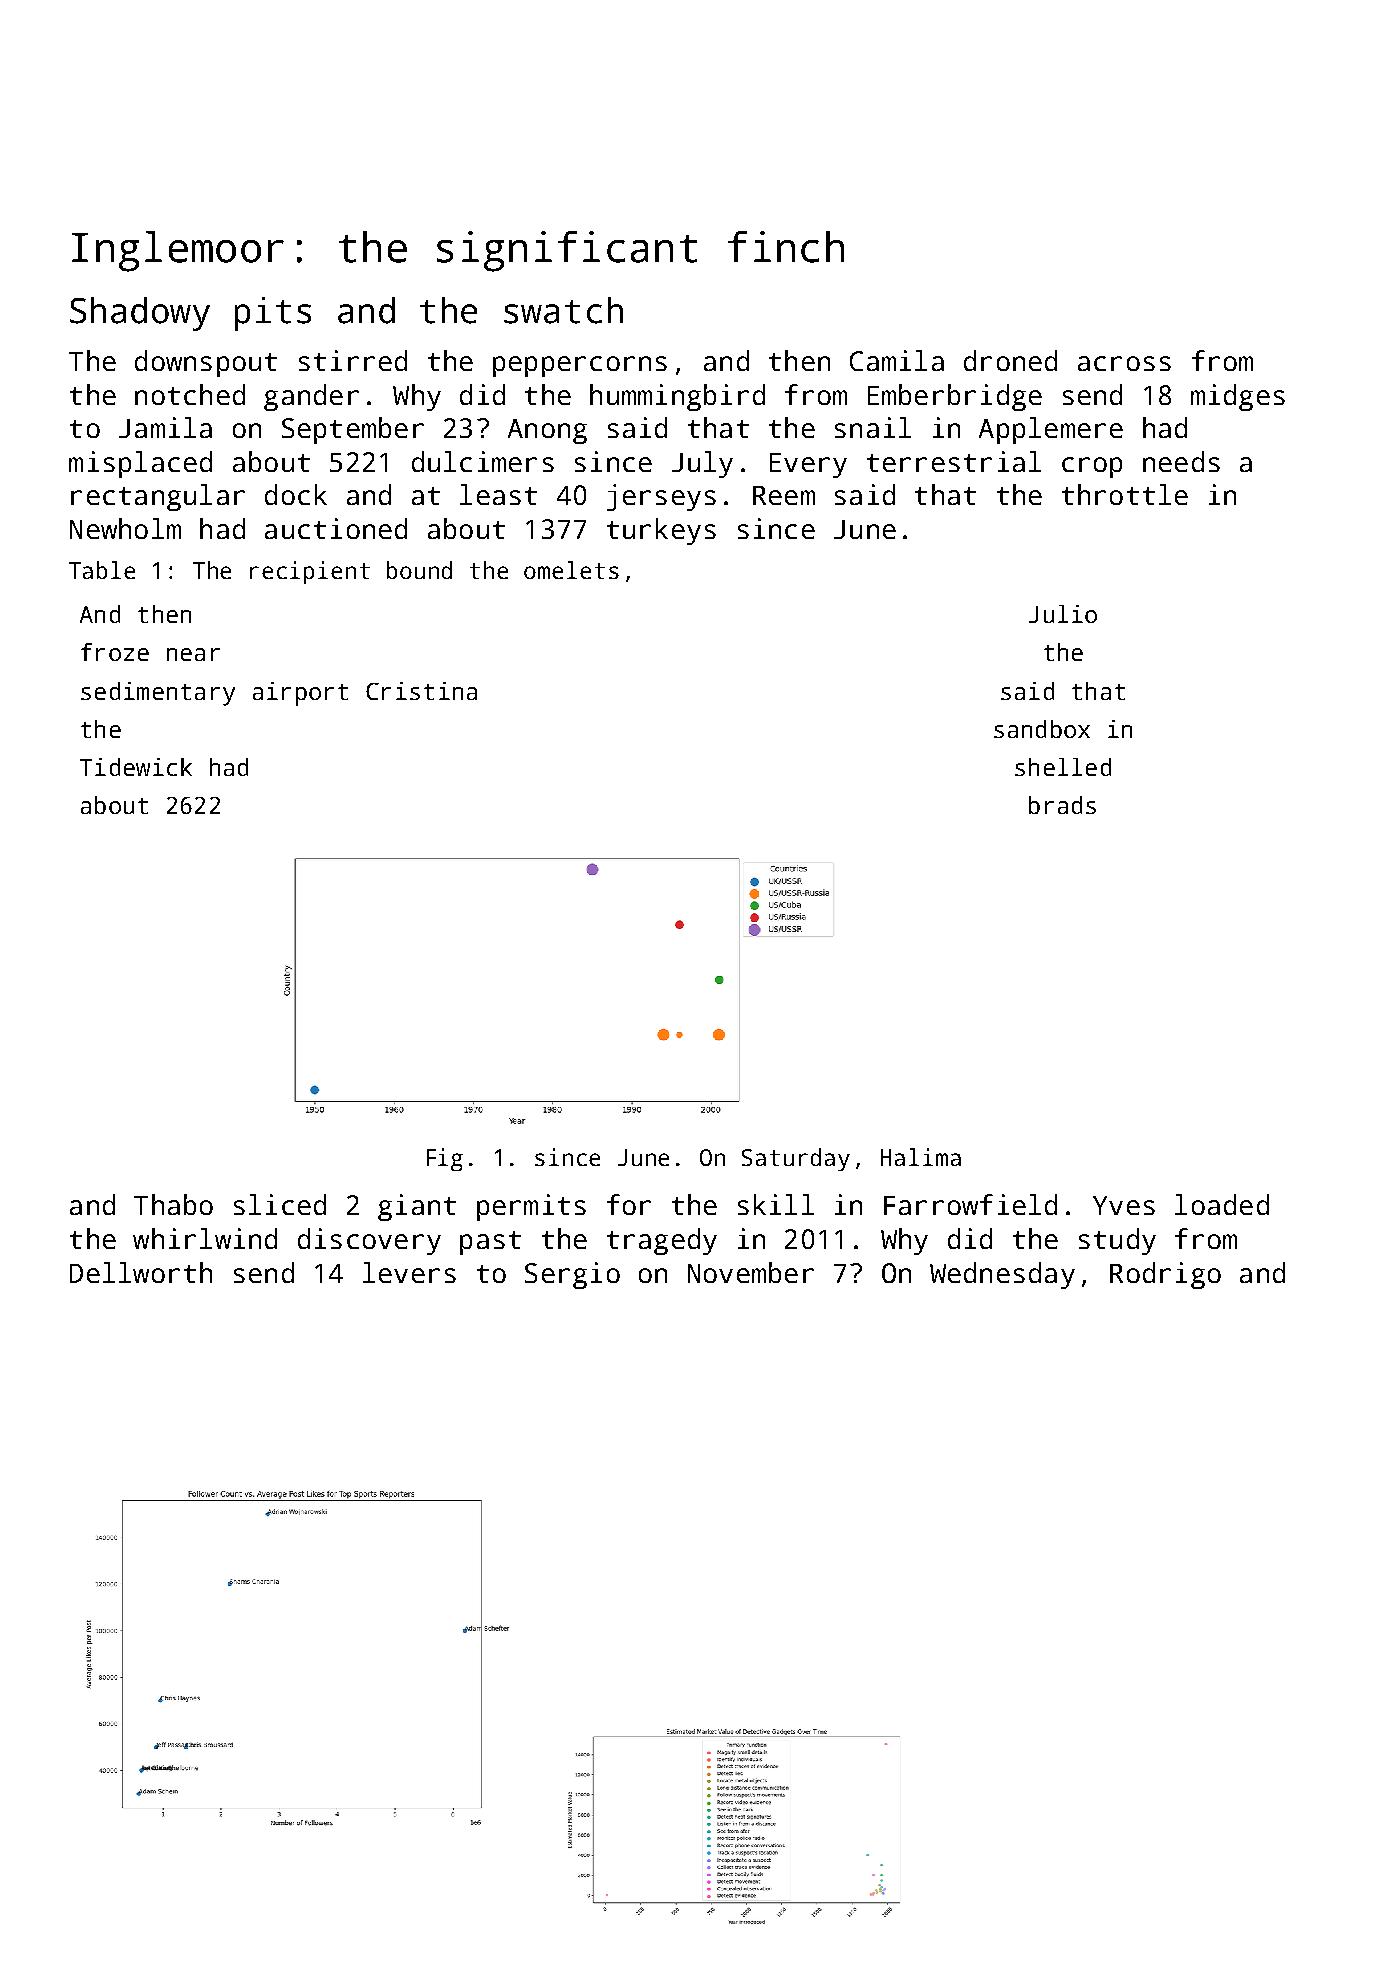 The width and height of the image is (1386, 1969). What do you see at coordinates (921, 1157) in the image?
I see `Halima` at bounding box center [921, 1157].
